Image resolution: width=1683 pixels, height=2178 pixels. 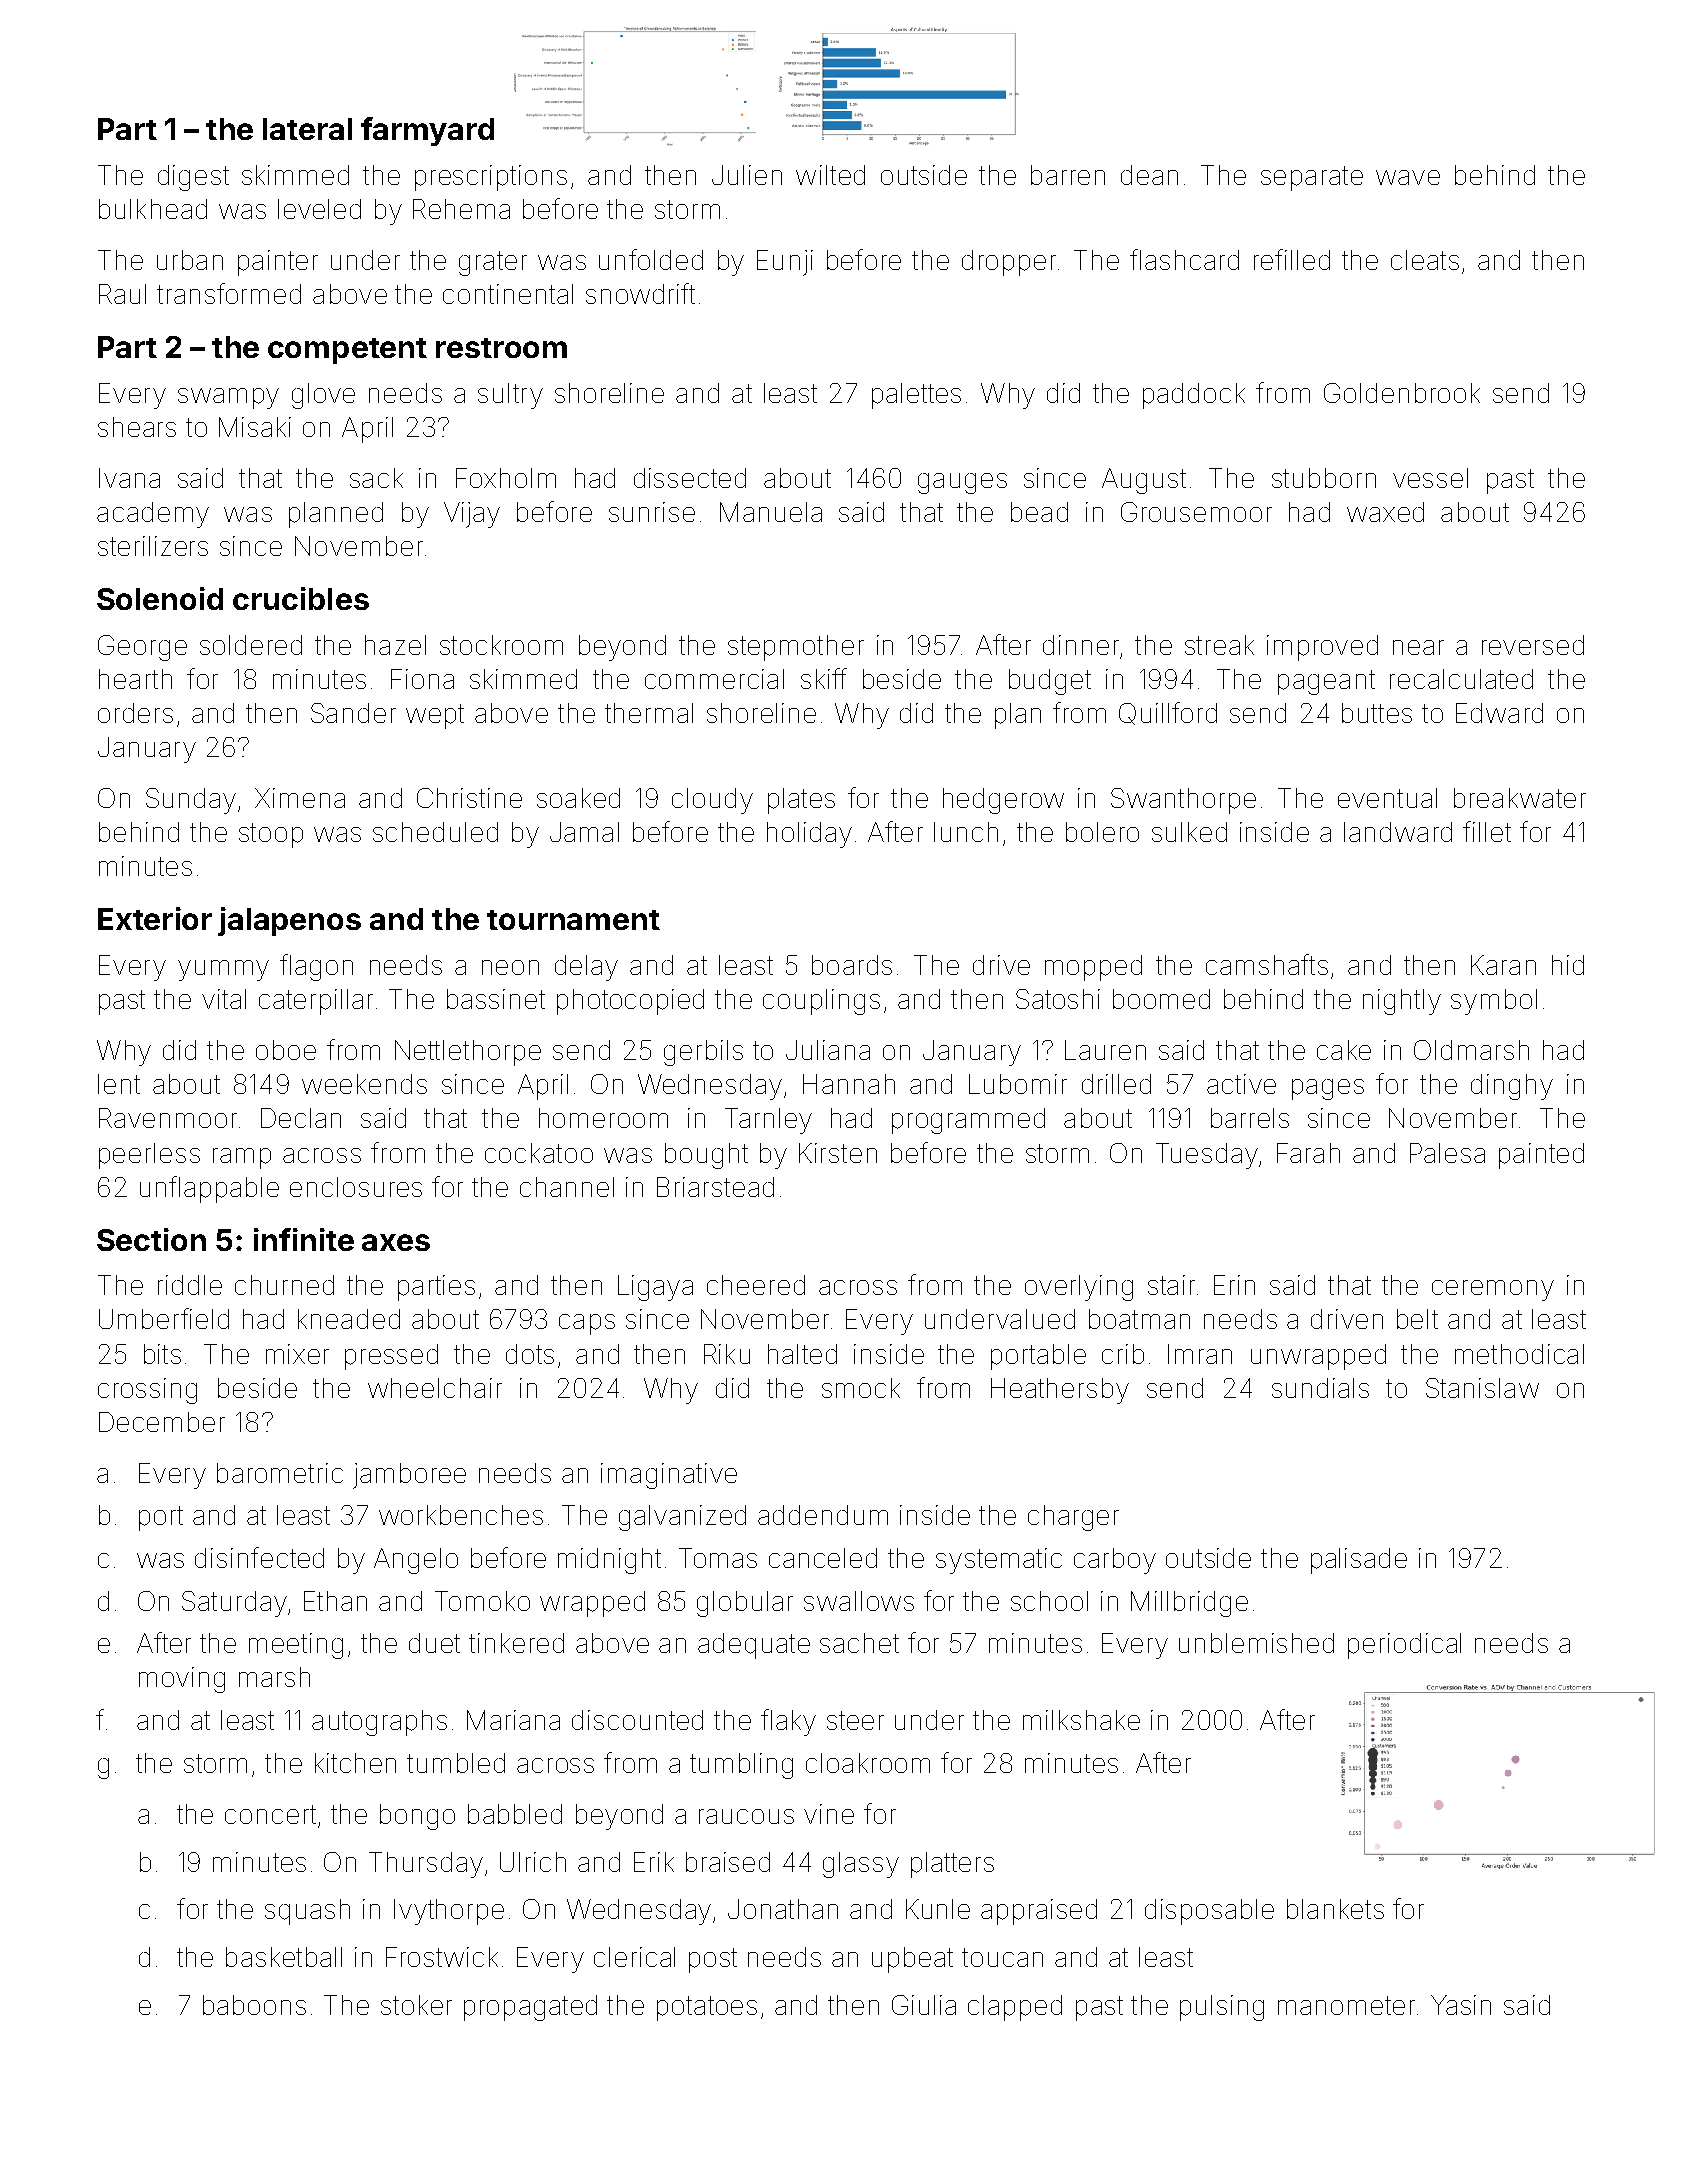 What do you see at coordinates (861, 1388) in the document?
I see `smock` at bounding box center [861, 1388].
